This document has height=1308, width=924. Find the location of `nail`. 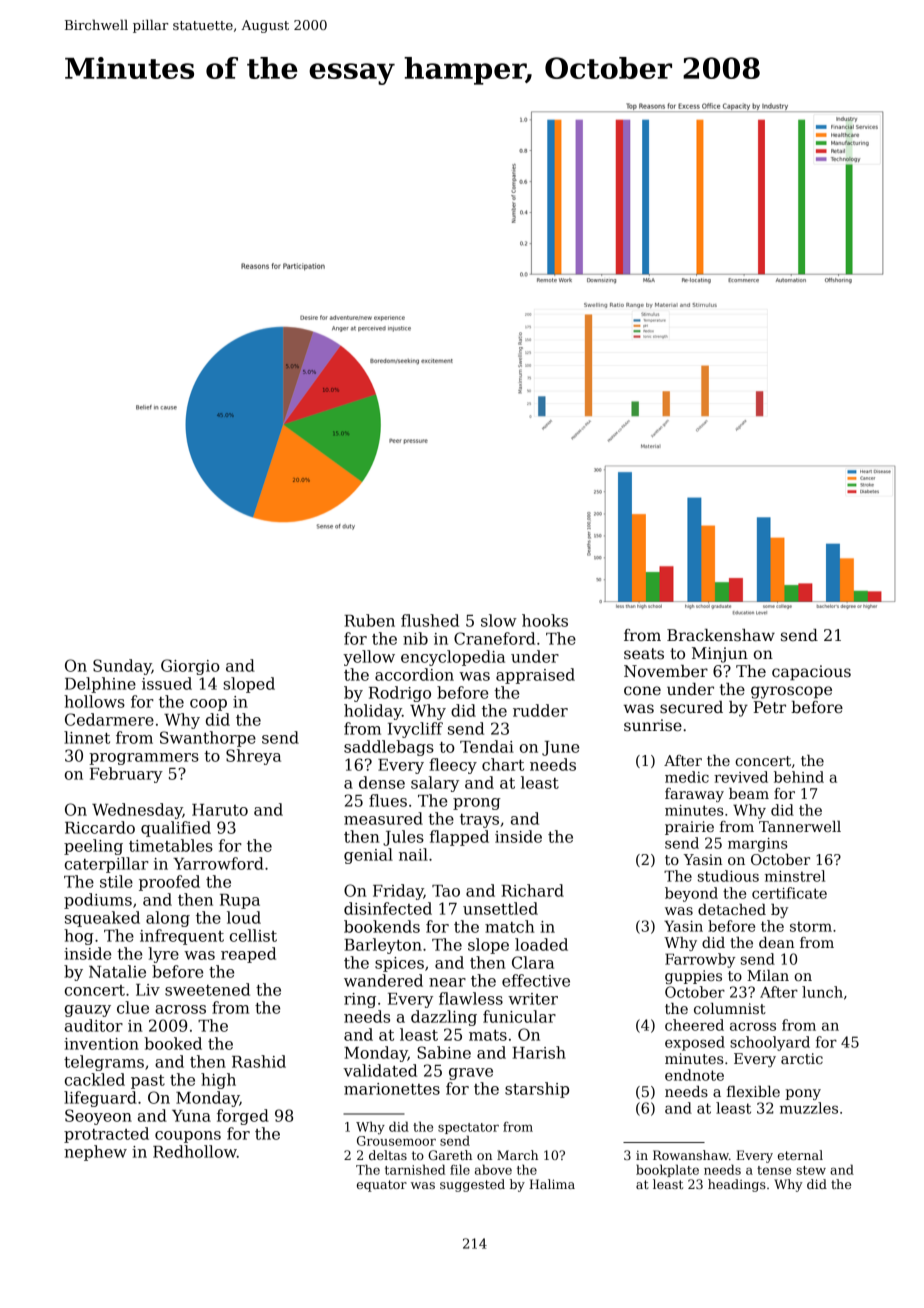

nail is located at coordinates (413, 854).
